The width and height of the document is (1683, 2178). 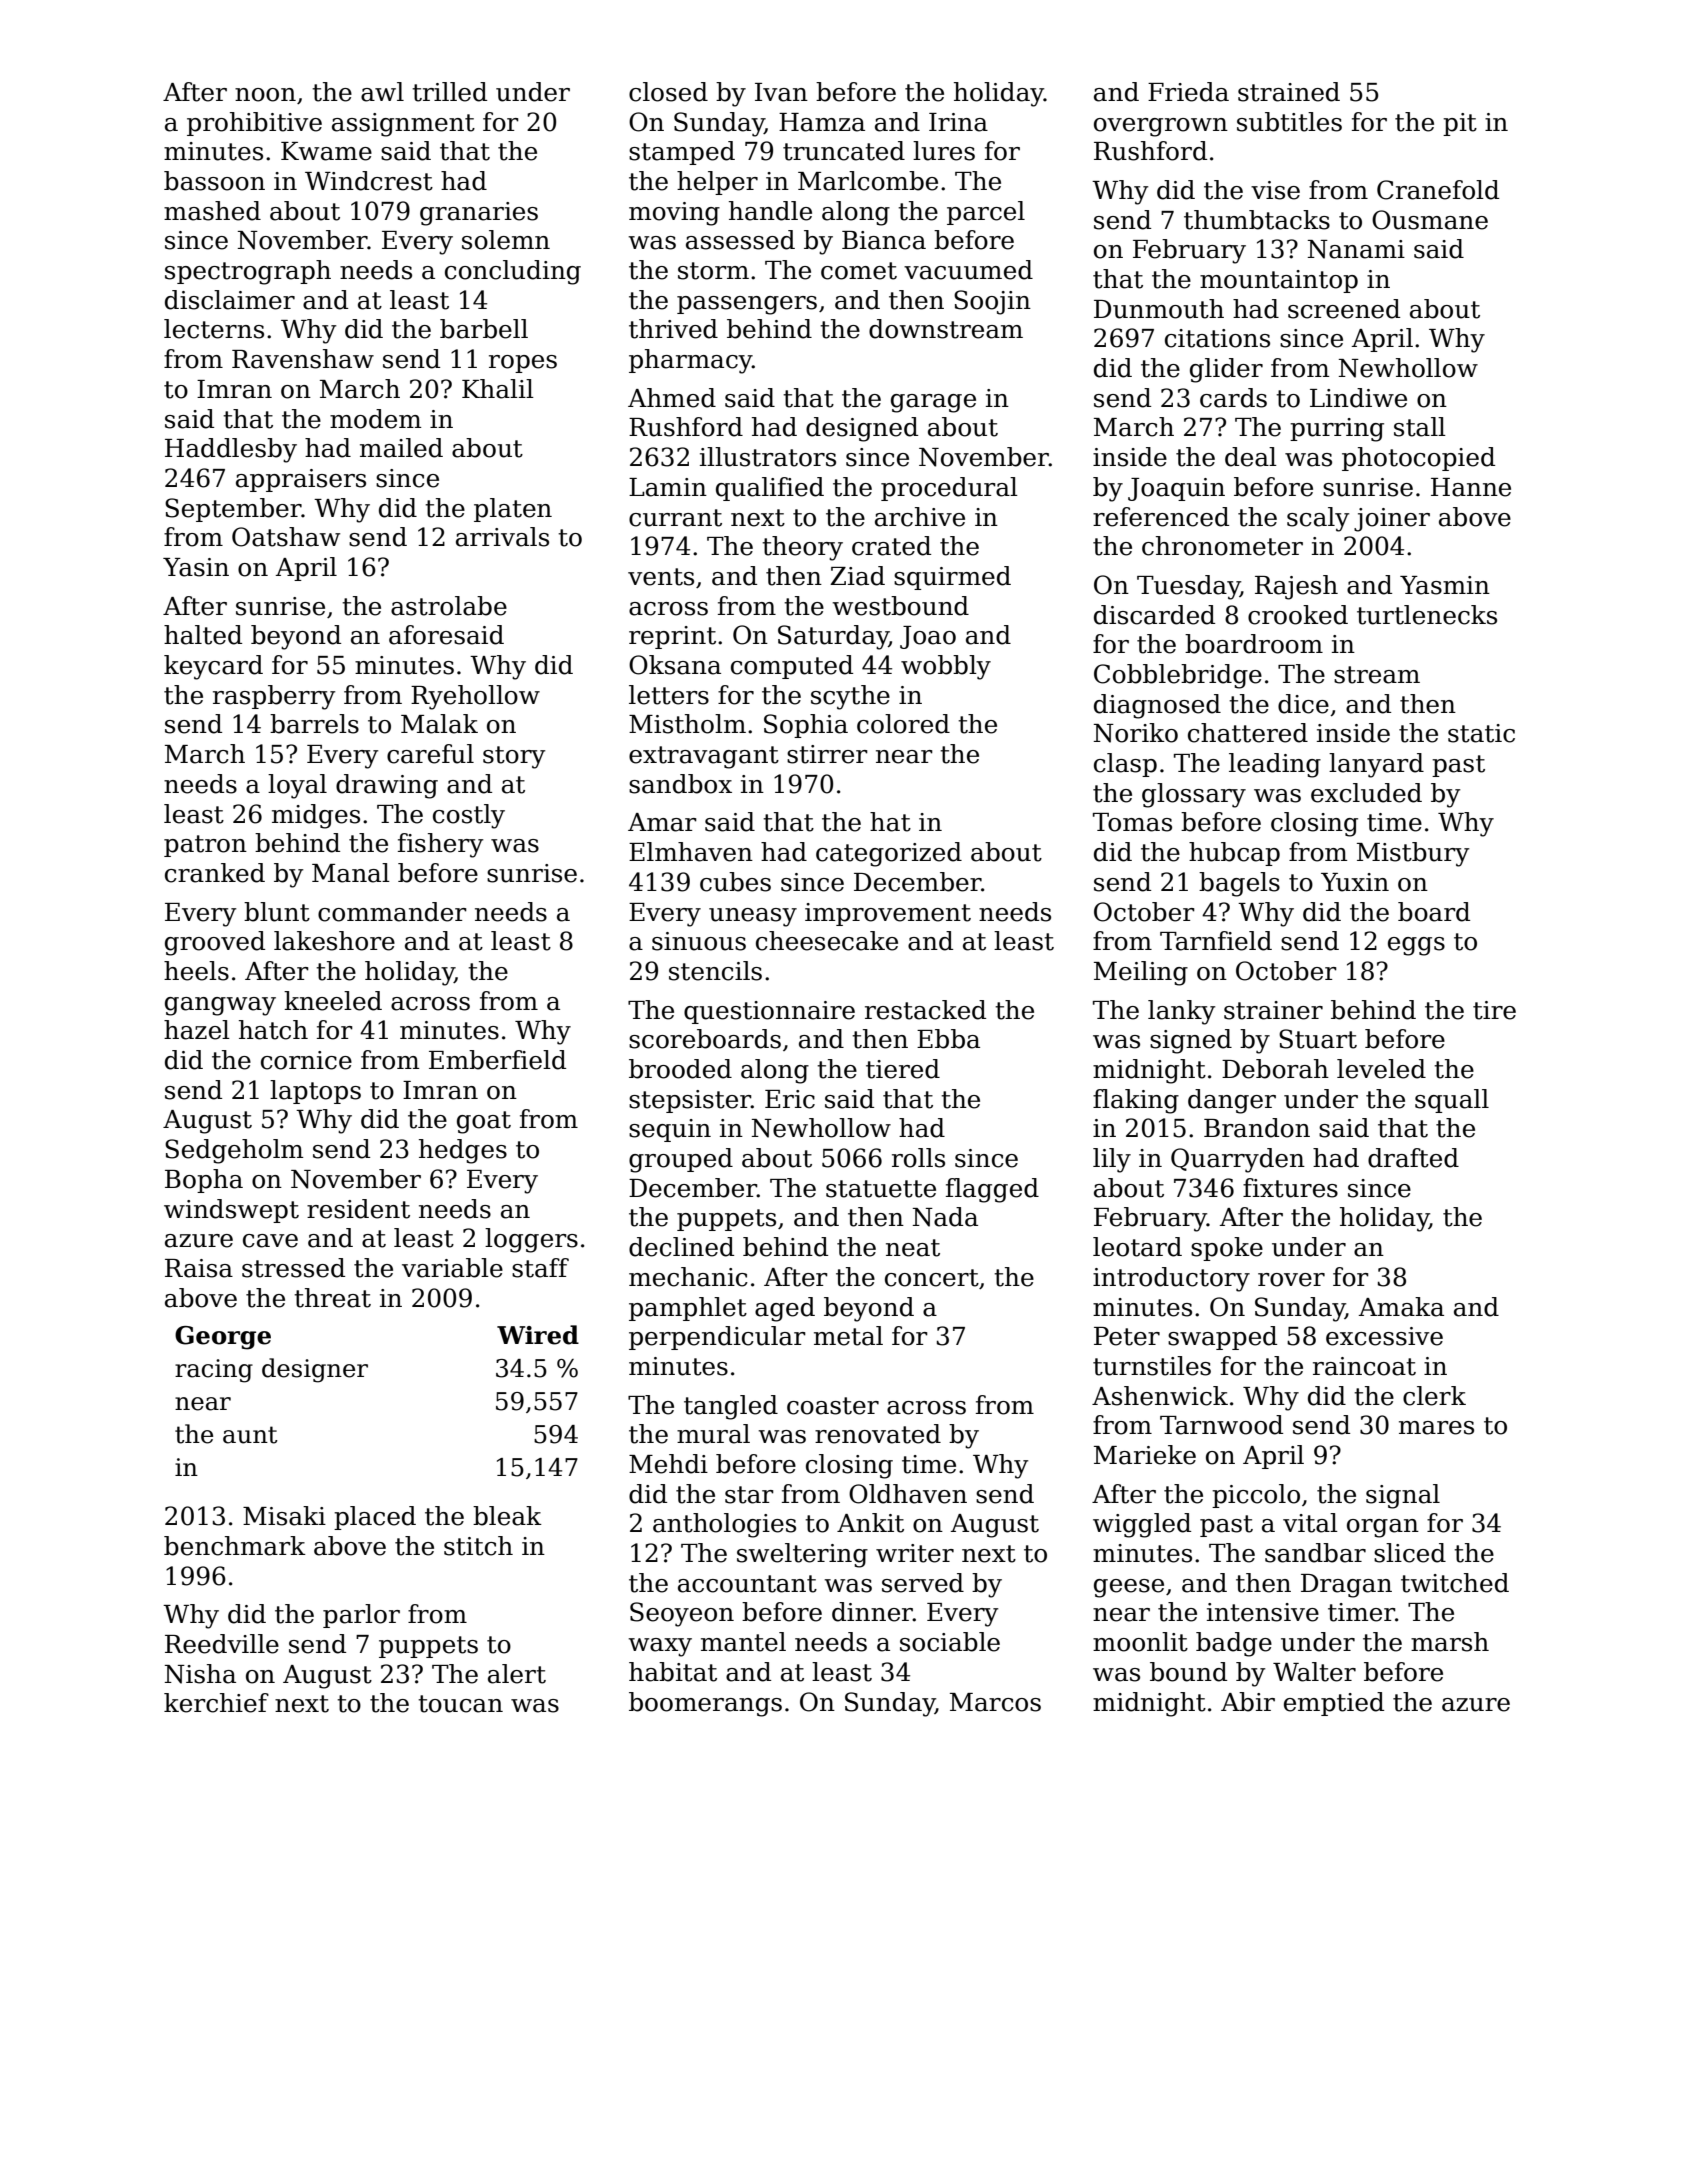 What do you see at coordinates (1289, 92) in the document?
I see `strained` at bounding box center [1289, 92].
